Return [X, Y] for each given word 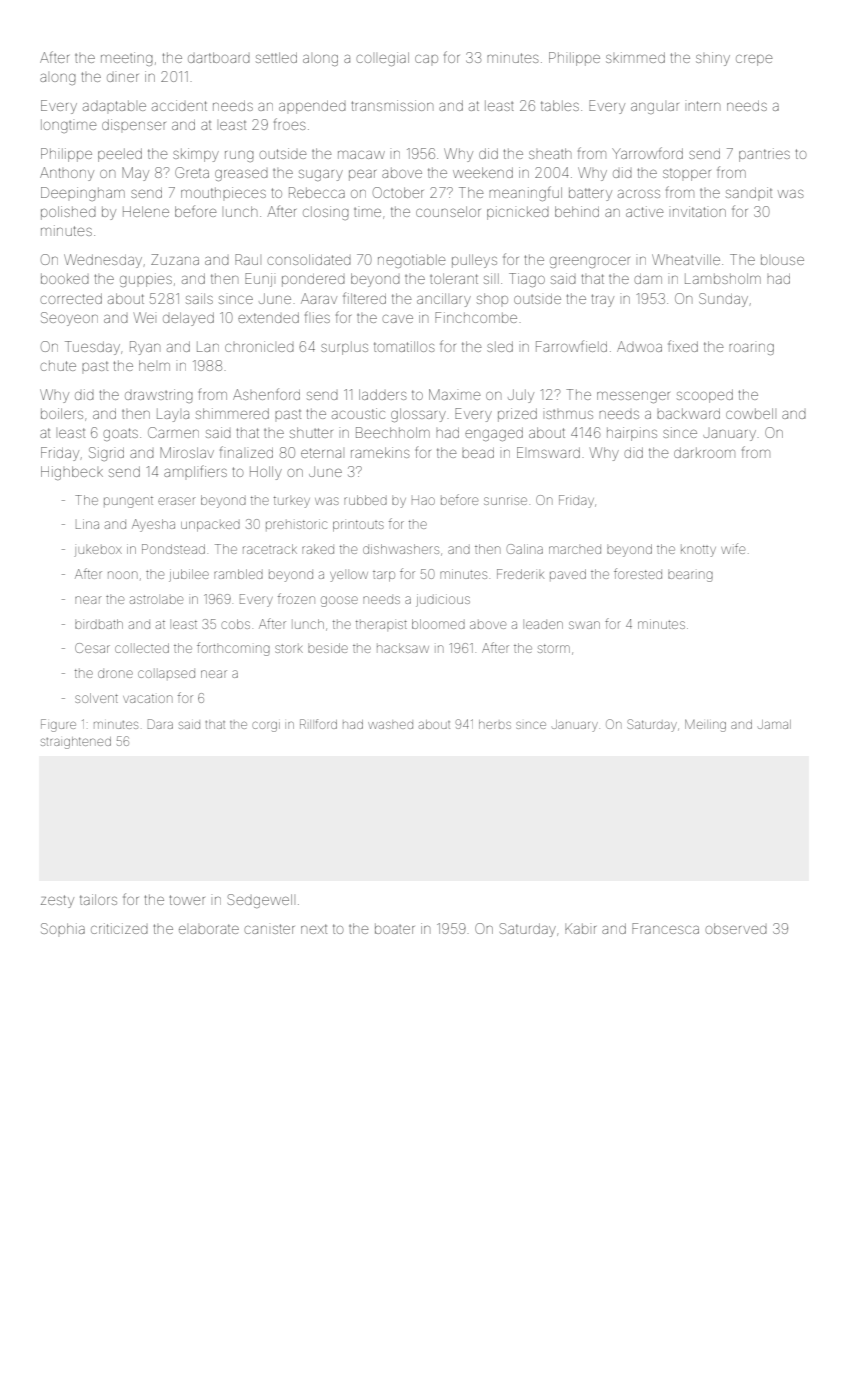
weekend [483, 172]
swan [584, 625]
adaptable [114, 105]
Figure [58, 725]
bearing [690, 576]
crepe [754, 60]
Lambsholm [723, 278]
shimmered [232, 413]
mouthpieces [223, 192]
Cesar [92, 648]
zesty [57, 901]
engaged [494, 434]
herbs [495, 724]
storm [554, 648]
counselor [448, 211]
